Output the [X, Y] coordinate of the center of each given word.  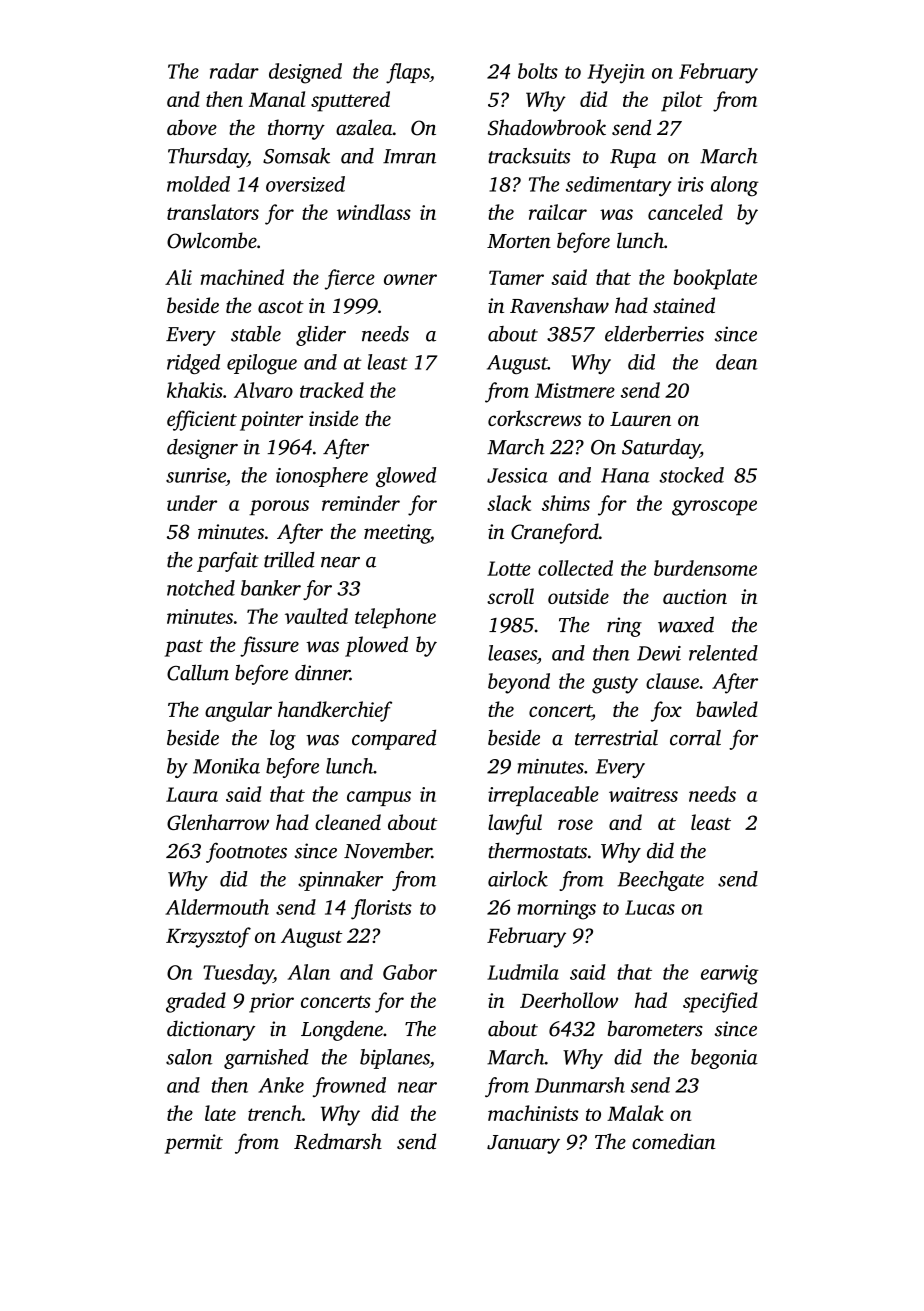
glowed [406, 477]
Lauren [640, 419]
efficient [202, 420]
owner [410, 279]
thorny [296, 129]
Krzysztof [208, 937]
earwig [730, 975]
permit [193, 1144]
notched [201, 588]
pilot [682, 101]
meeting [397, 534]
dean [737, 362]
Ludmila [523, 972]
